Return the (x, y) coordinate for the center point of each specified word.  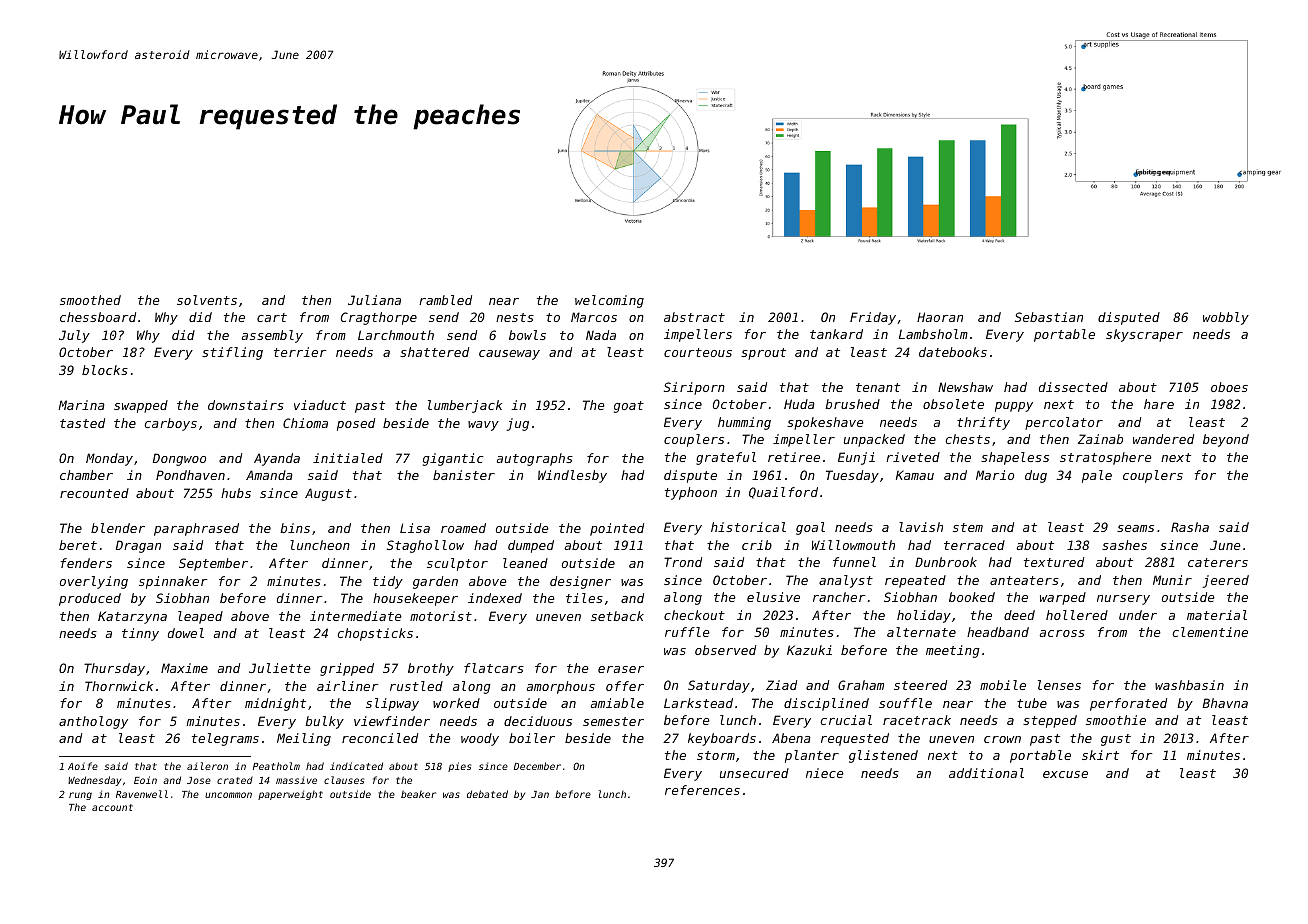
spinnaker (173, 582)
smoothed (90, 300)
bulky (324, 722)
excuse (1065, 774)
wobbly (1226, 318)
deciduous (538, 721)
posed (356, 424)
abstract (694, 317)
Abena (791, 738)
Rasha (1190, 527)
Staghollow (425, 546)
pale (1097, 476)
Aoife (83, 766)
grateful (726, 458)
